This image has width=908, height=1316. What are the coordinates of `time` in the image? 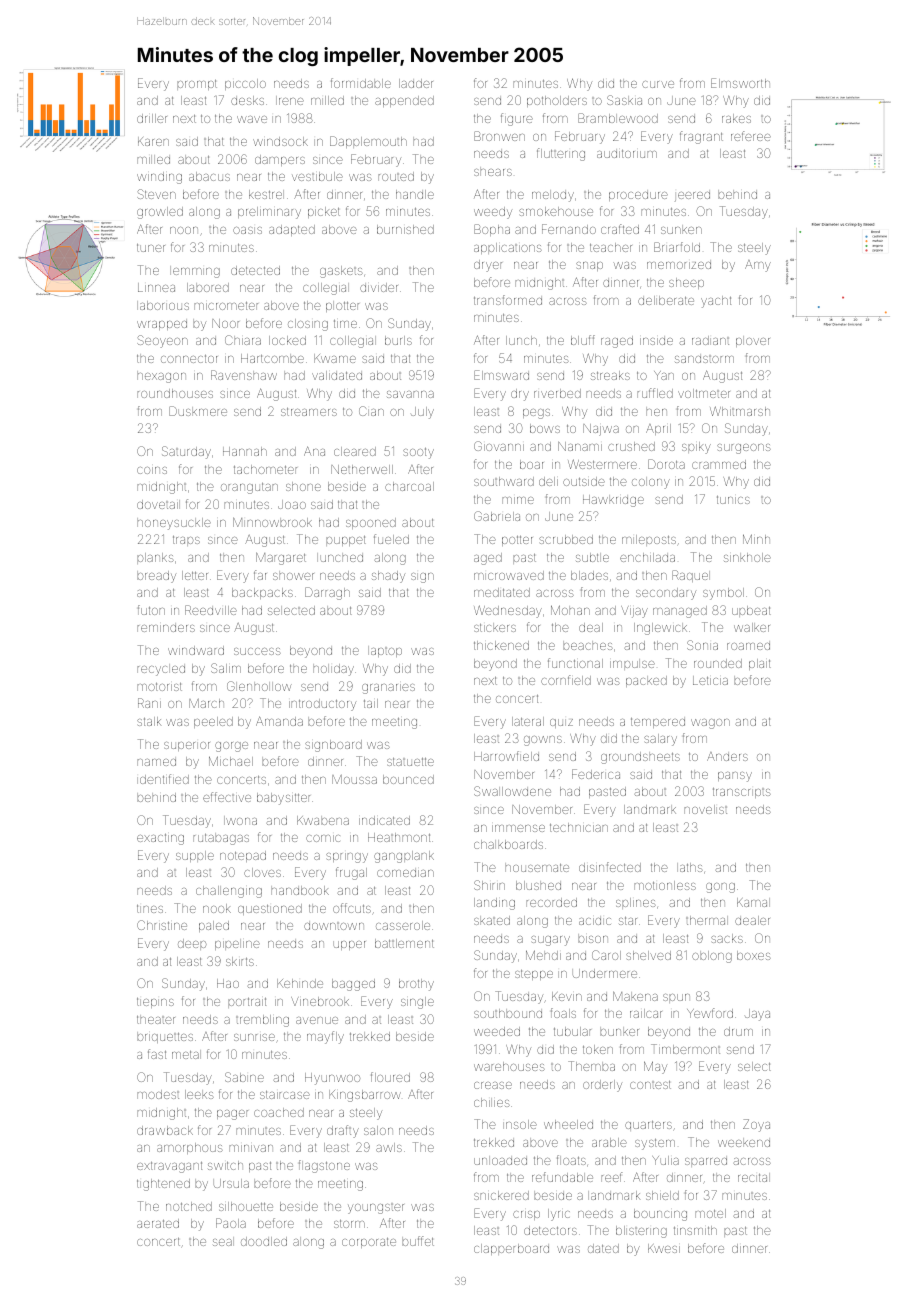 It's located at (345, 324).
